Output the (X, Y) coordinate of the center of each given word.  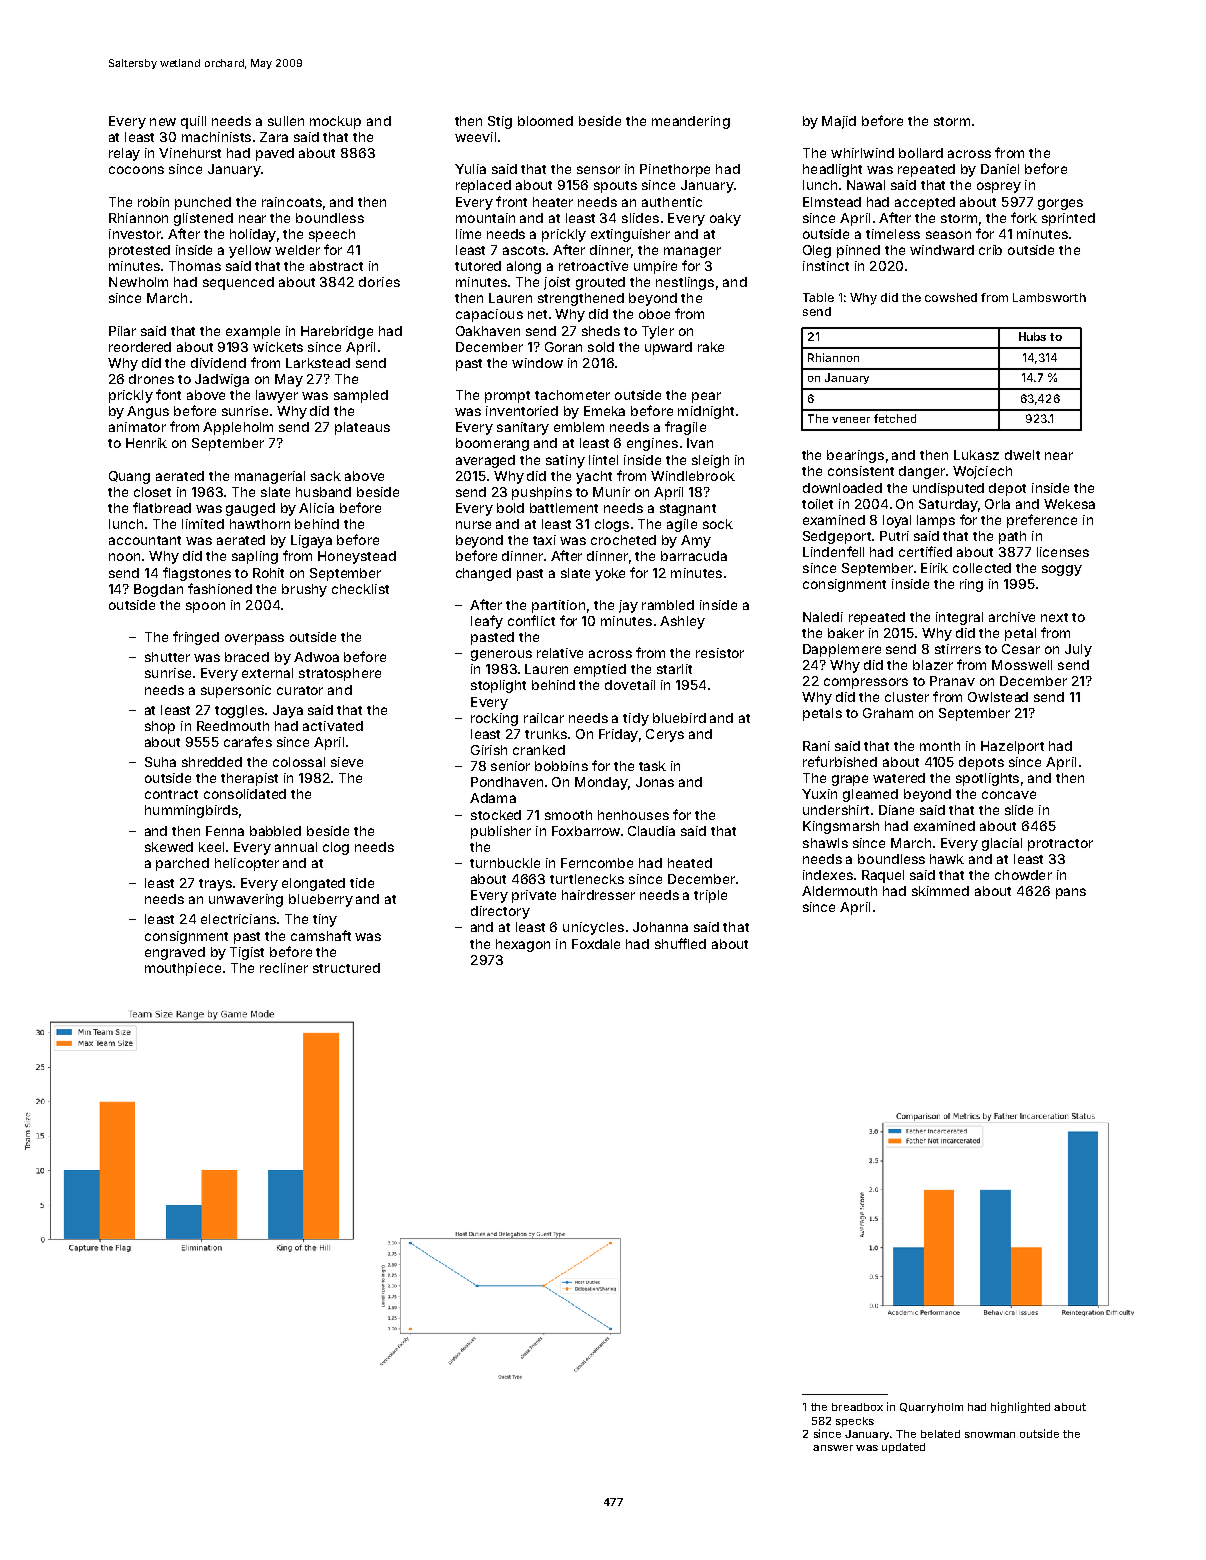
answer (833, 1448)
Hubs (1032, 336)
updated (903, 1448)
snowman (990, 1435)
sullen (286, 121)
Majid (839, 122)
